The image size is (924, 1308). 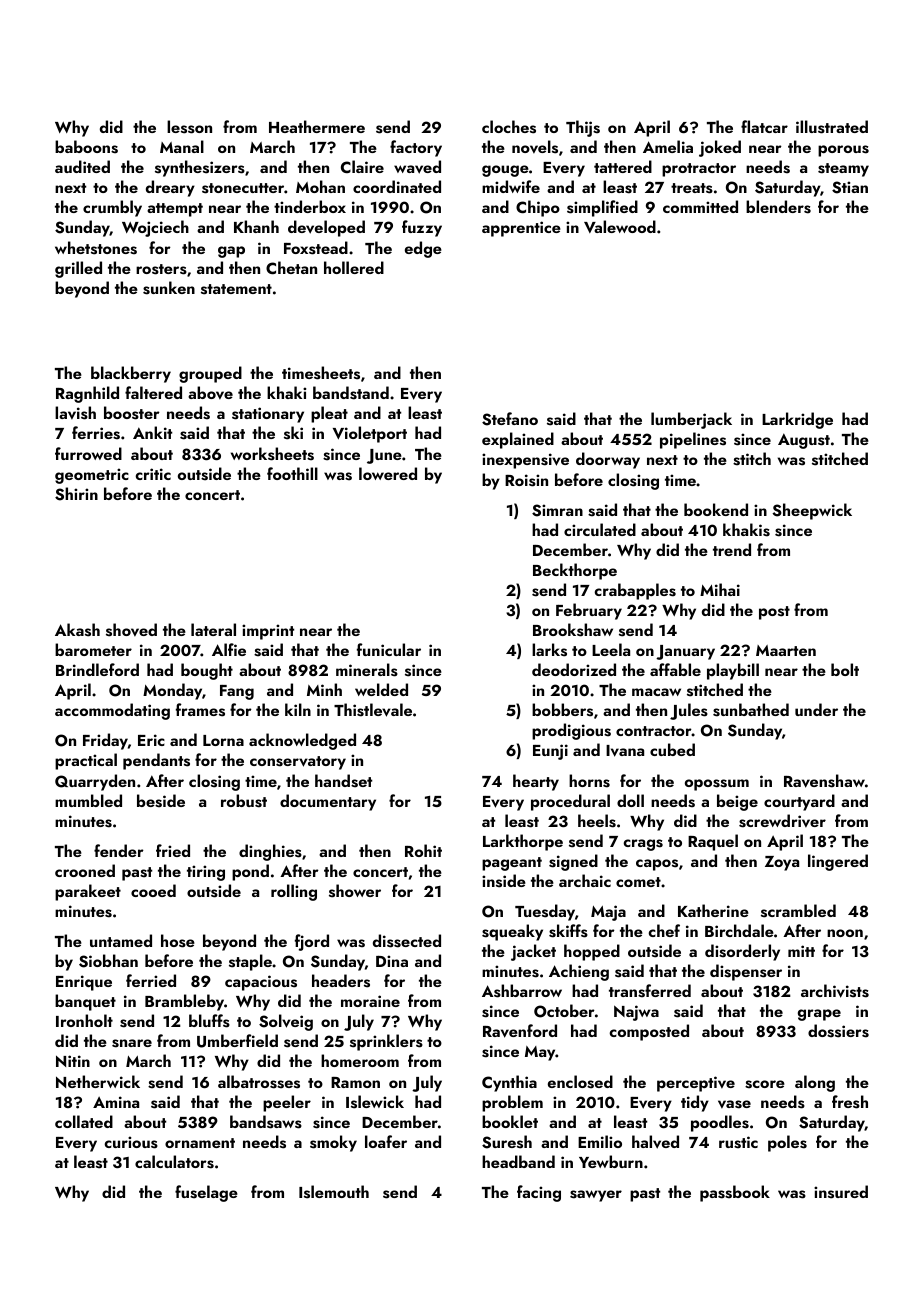 I want to click on sawyer, so click(x=596, y=1196).
